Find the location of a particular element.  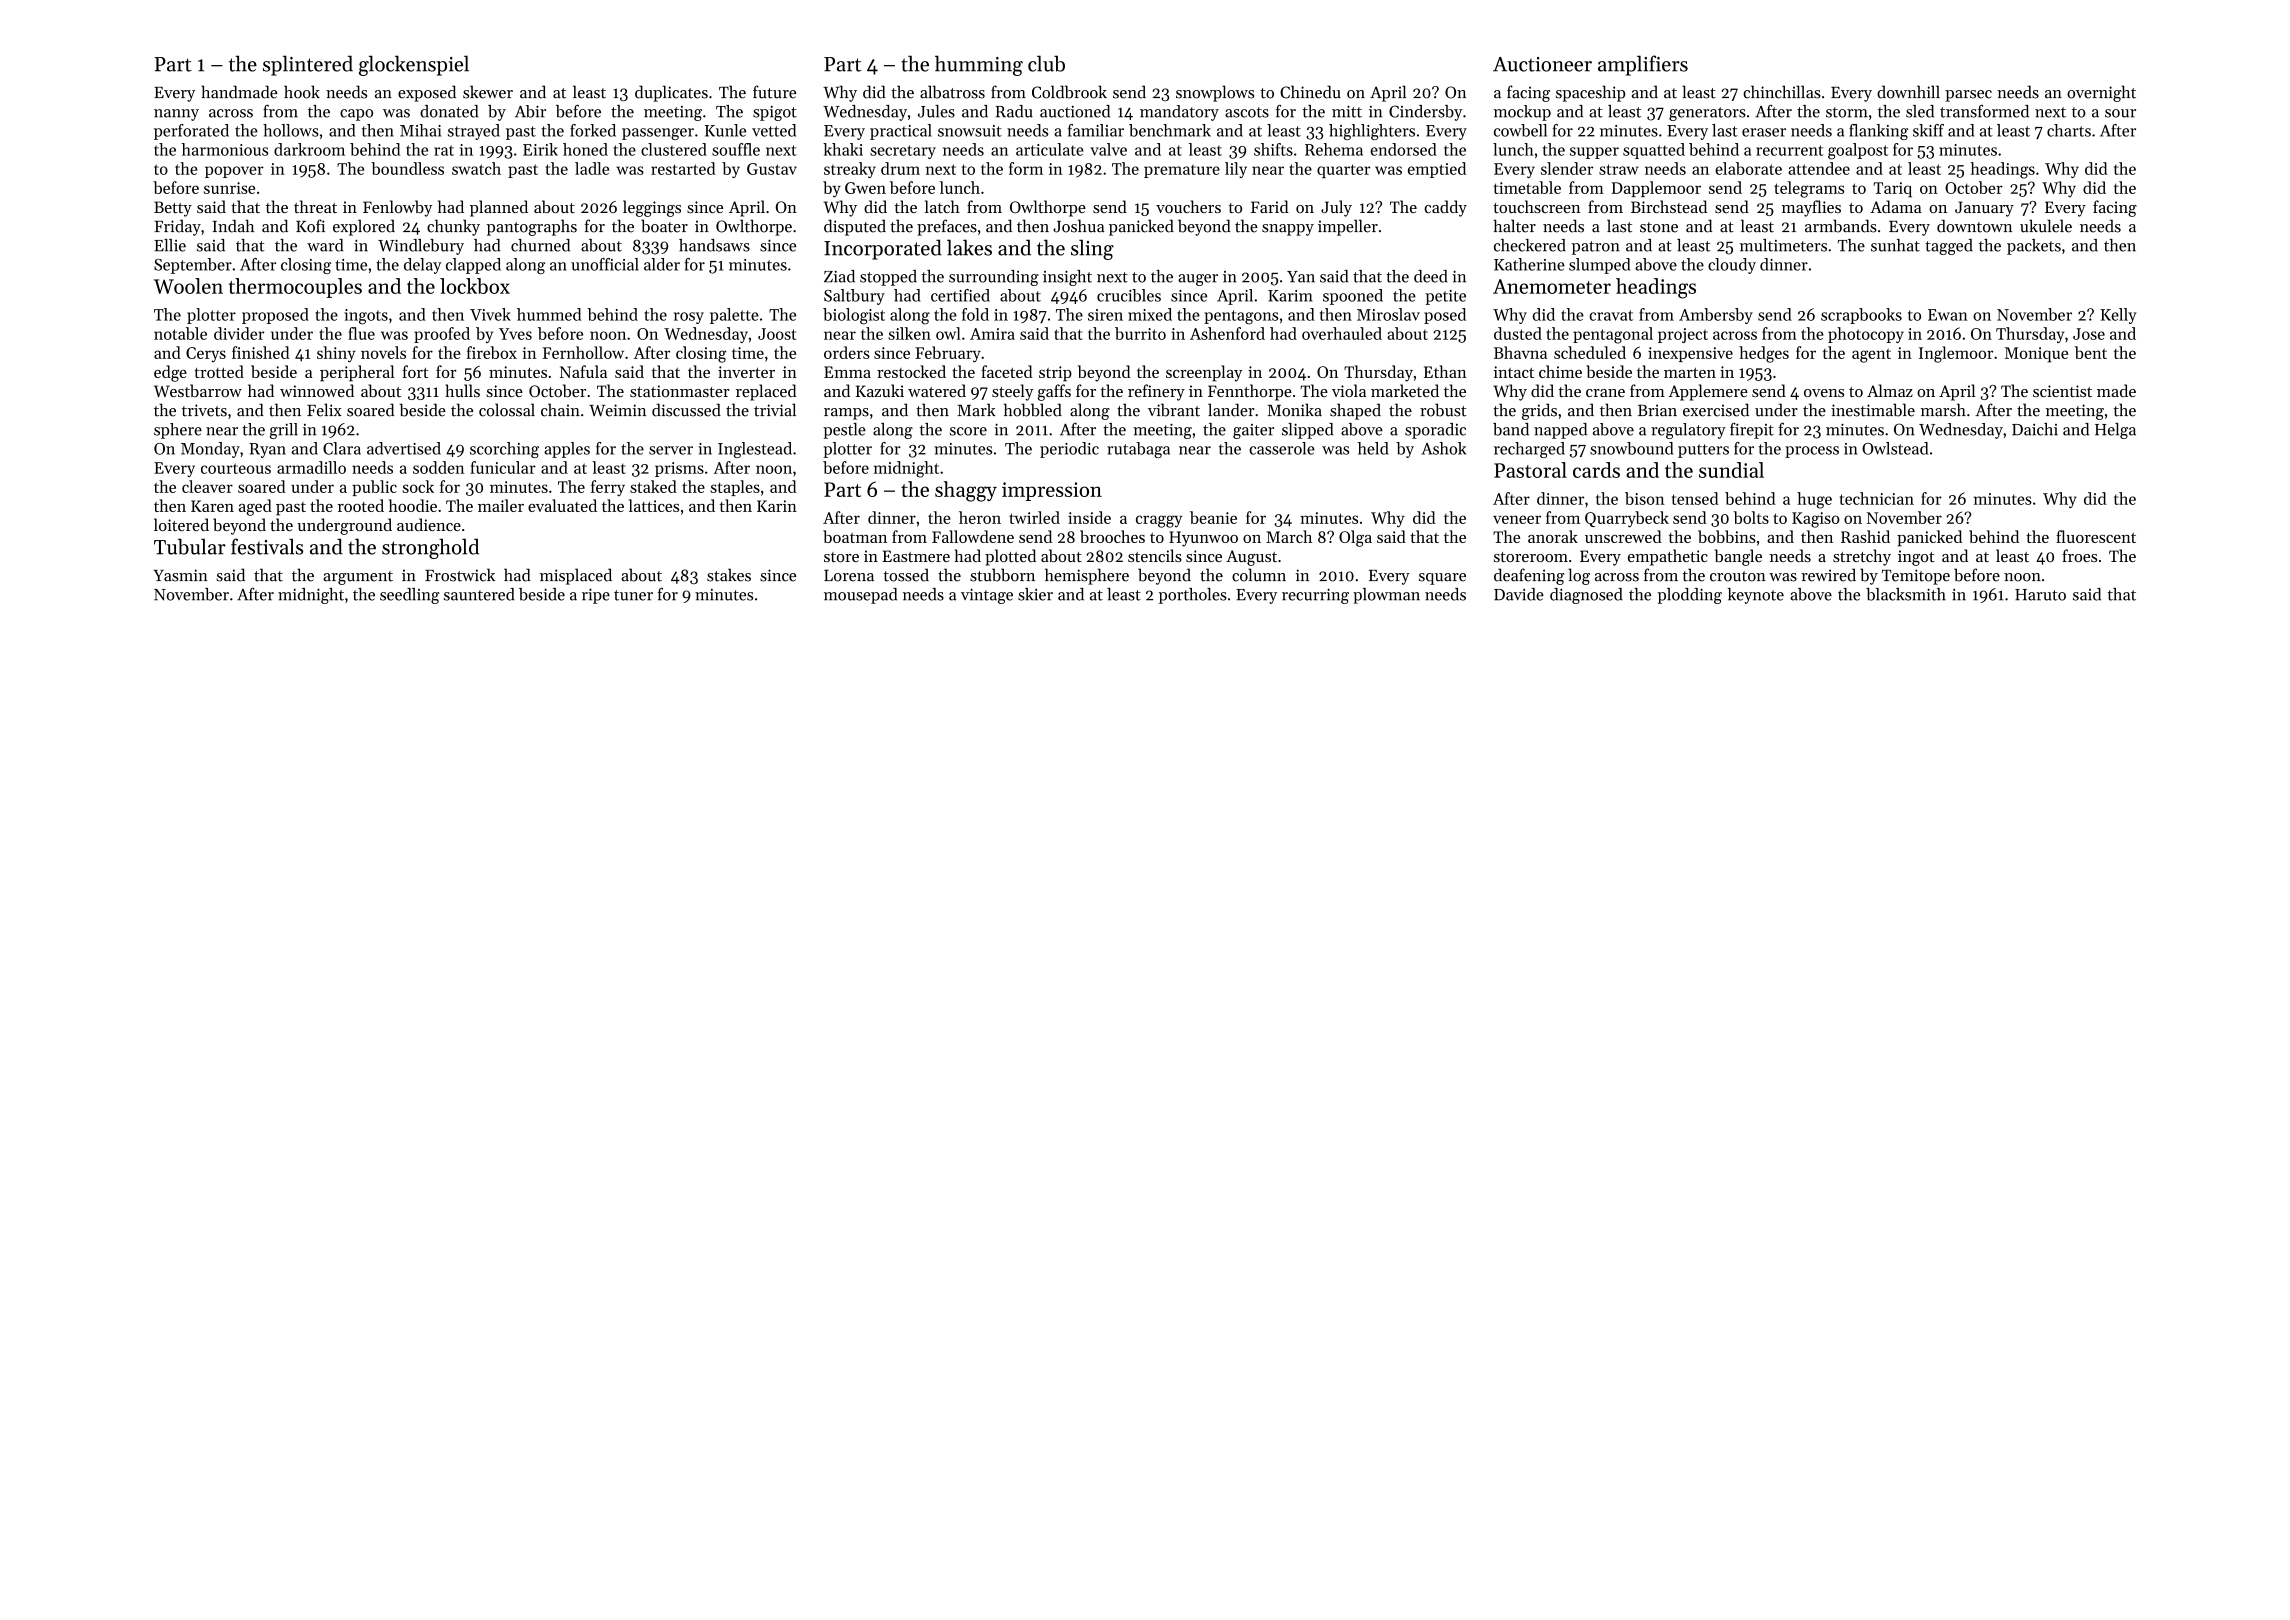

stubborn is located at coordinates (1002, 575).
